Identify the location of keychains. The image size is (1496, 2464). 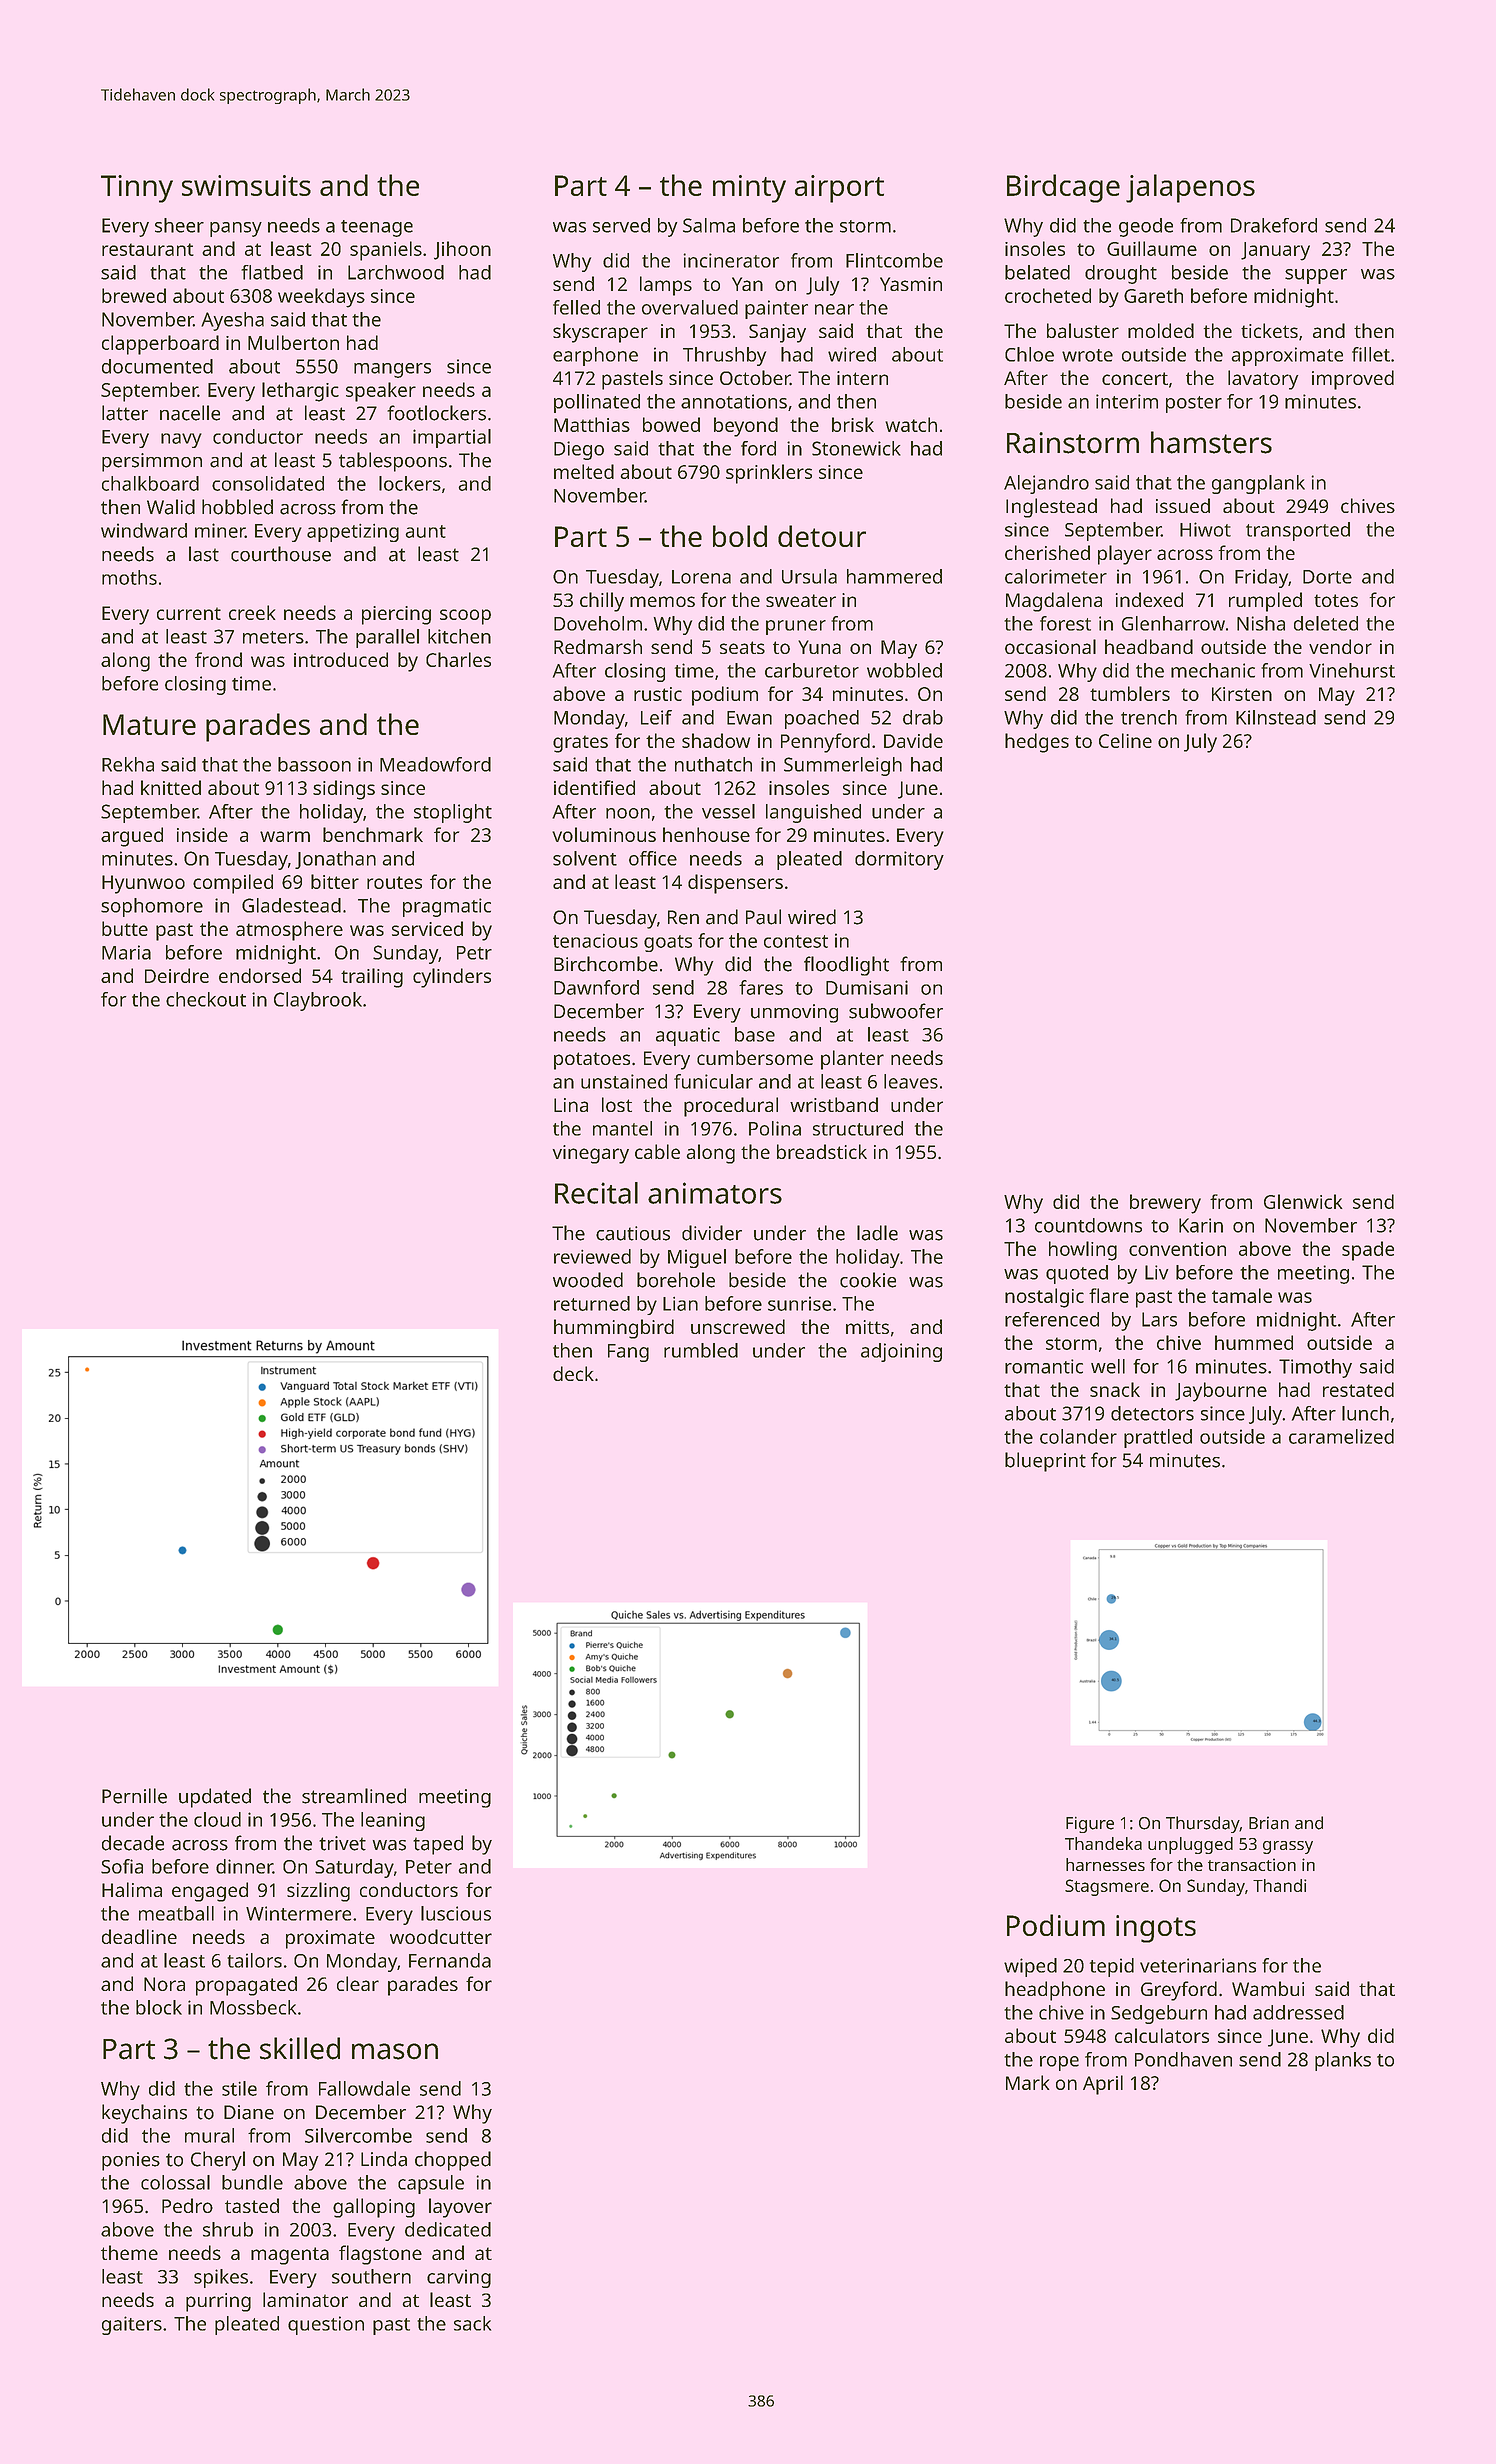
(144, 2114).
